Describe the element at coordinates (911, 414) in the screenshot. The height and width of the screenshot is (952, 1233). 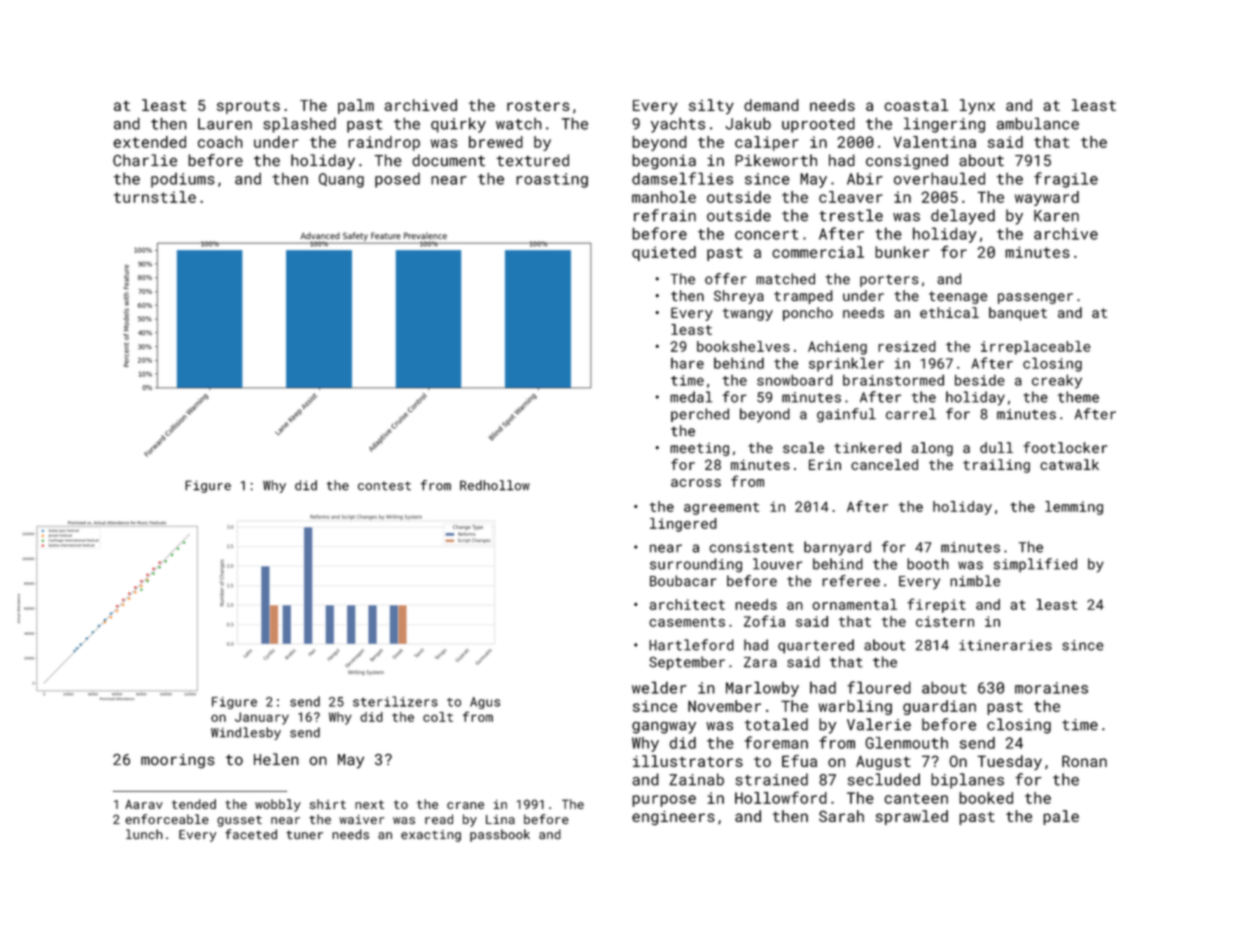
I see `carrel` at that location.
